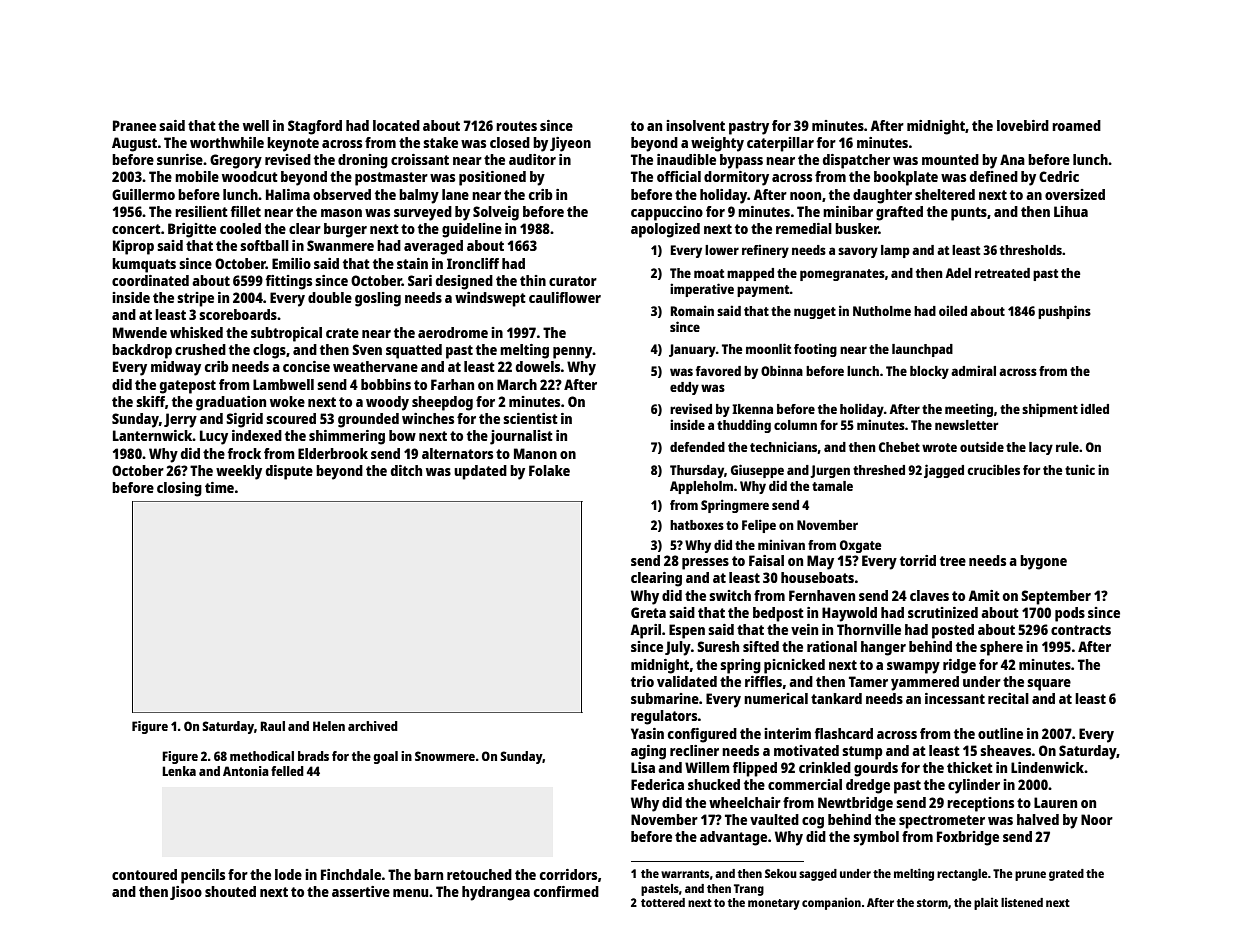 This image has width=1233, height=952. I want to click on time, so click(219, 487).
